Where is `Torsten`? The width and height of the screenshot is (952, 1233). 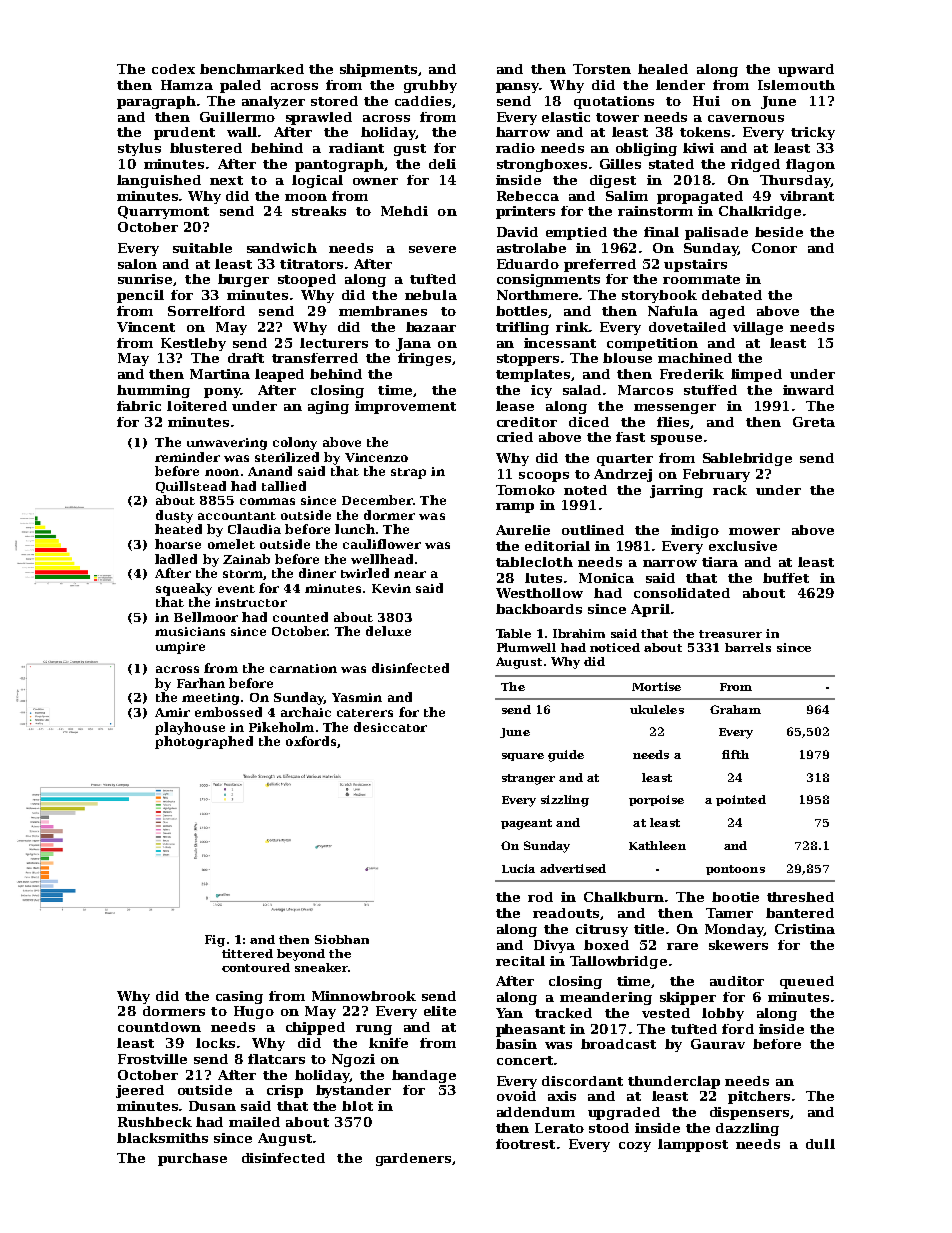
Torsten is located at coordinates (602, 69).
